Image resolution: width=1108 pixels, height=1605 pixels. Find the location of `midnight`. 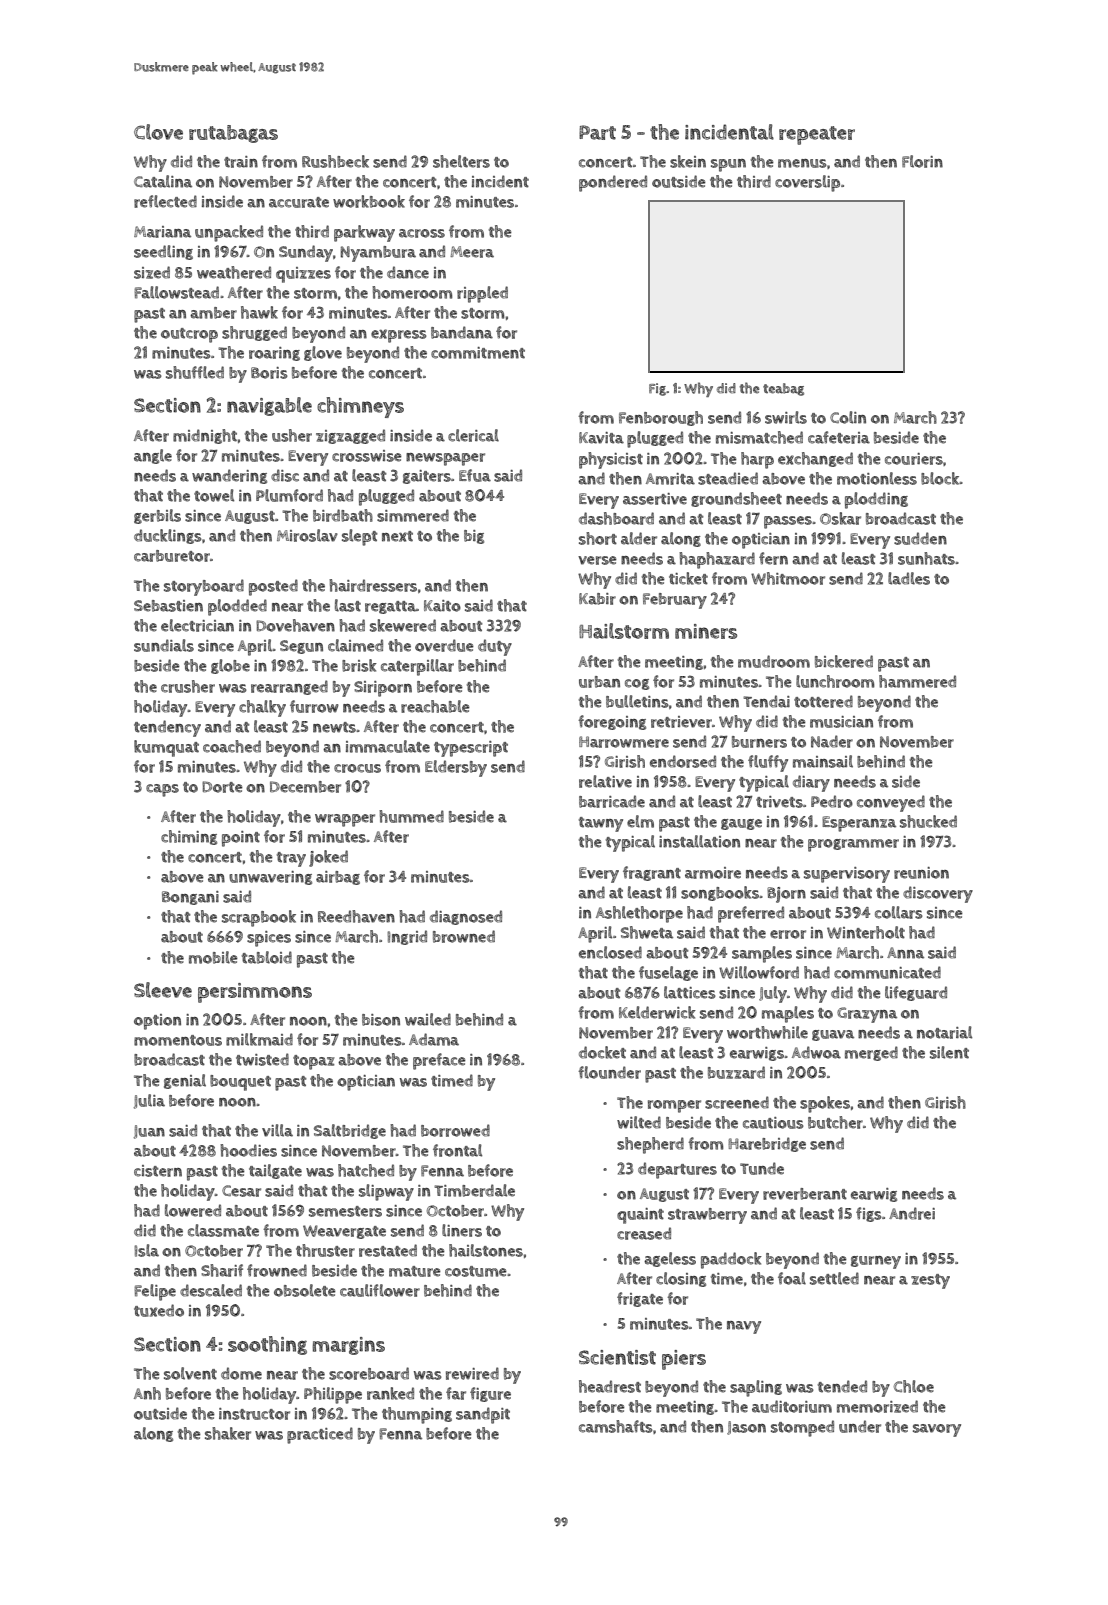

midnight is located at coordinates (205, 436).
